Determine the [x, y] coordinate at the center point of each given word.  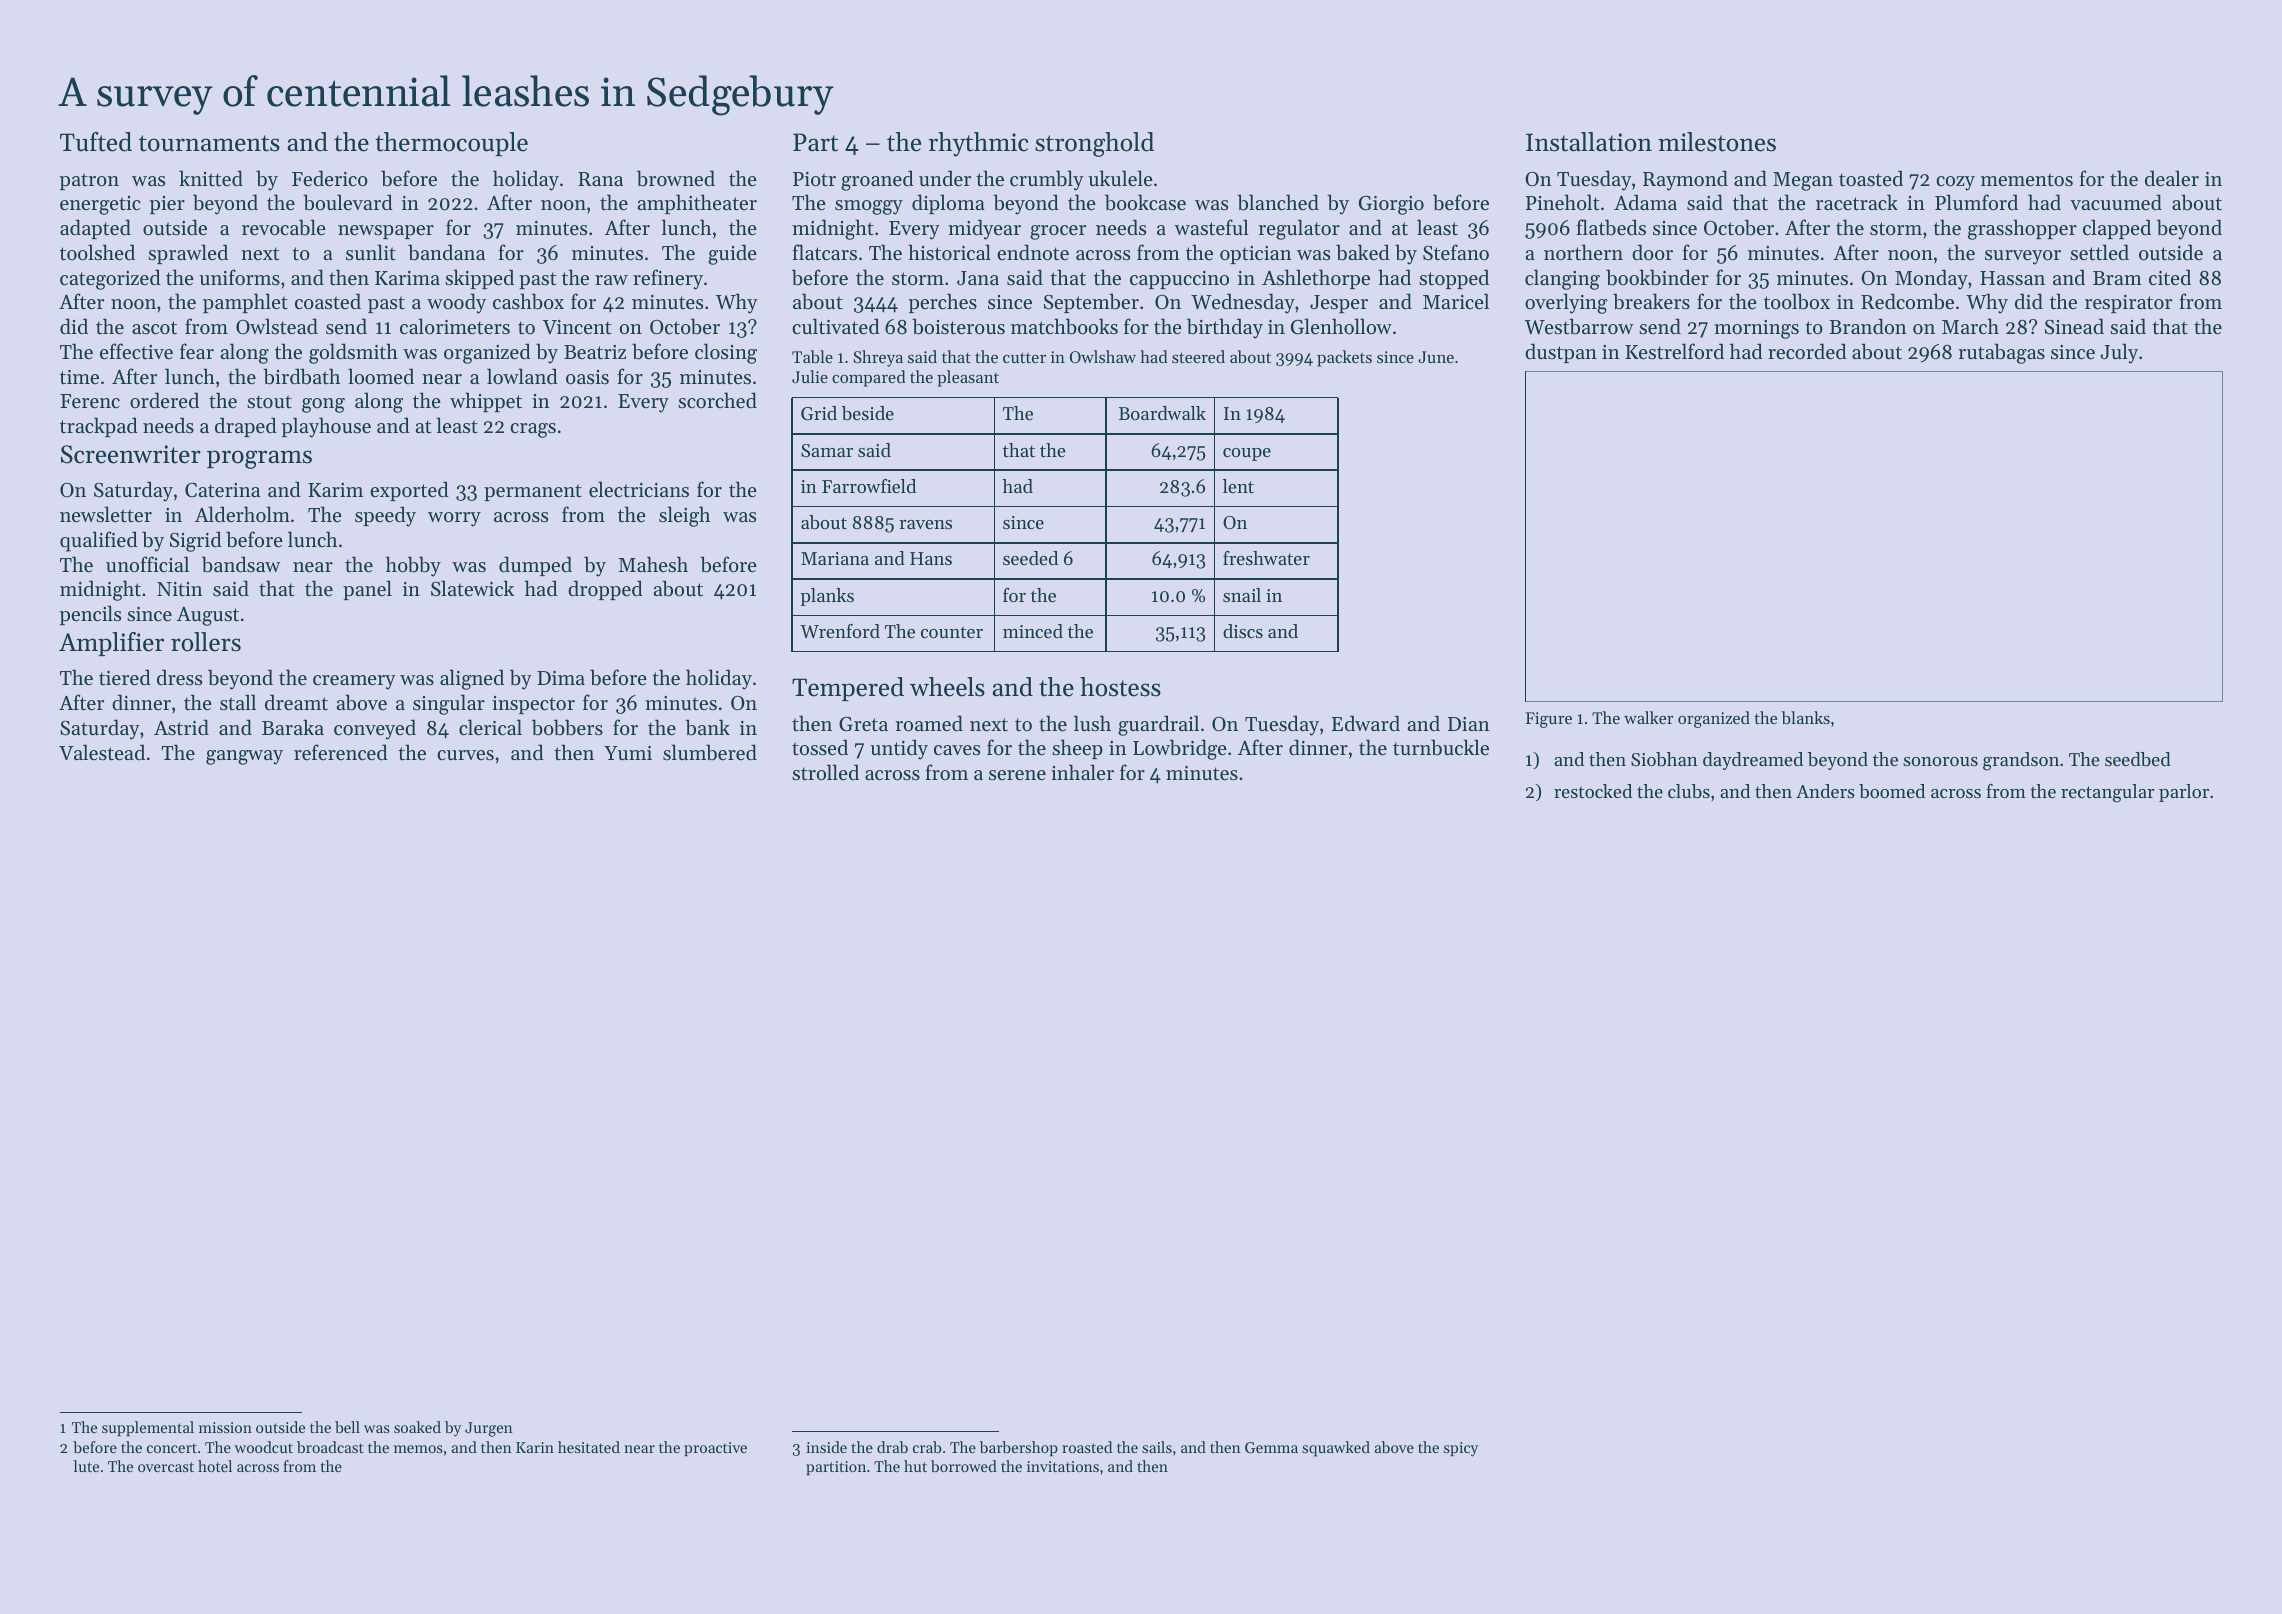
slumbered [710, 752]
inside [826, 1447]
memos [418, 1449]
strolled [825, 772]
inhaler [1082, 772]
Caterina [222, 490]
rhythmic [978, 144]
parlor [2184, 793]
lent [1238, 486]
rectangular [2107, 793]
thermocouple [451, 144]
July [2119, 353]
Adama [1645, 202]
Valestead [102, 752]
